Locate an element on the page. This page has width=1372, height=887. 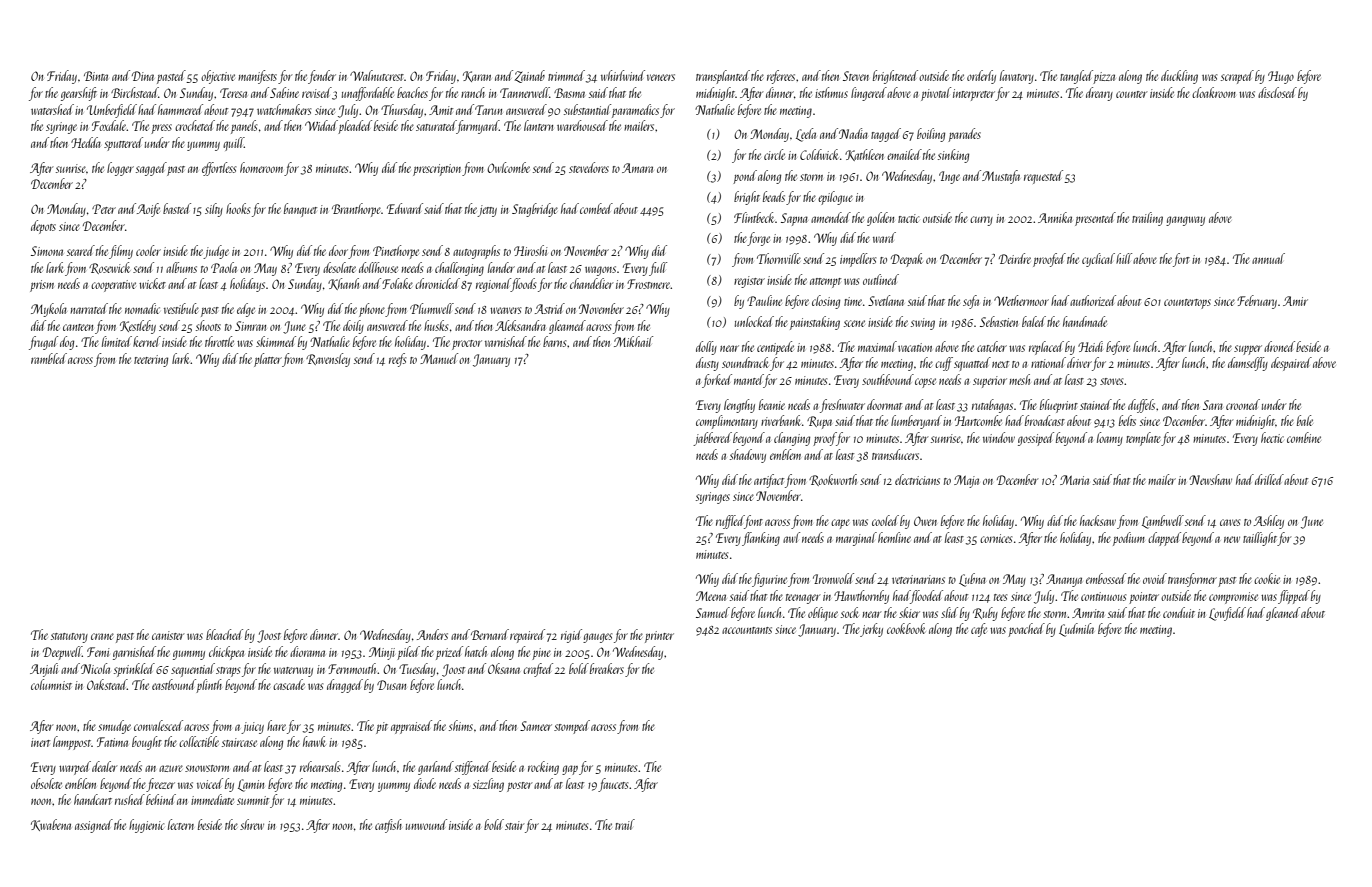
Ludmila is located at coordinates (1076, 630).
